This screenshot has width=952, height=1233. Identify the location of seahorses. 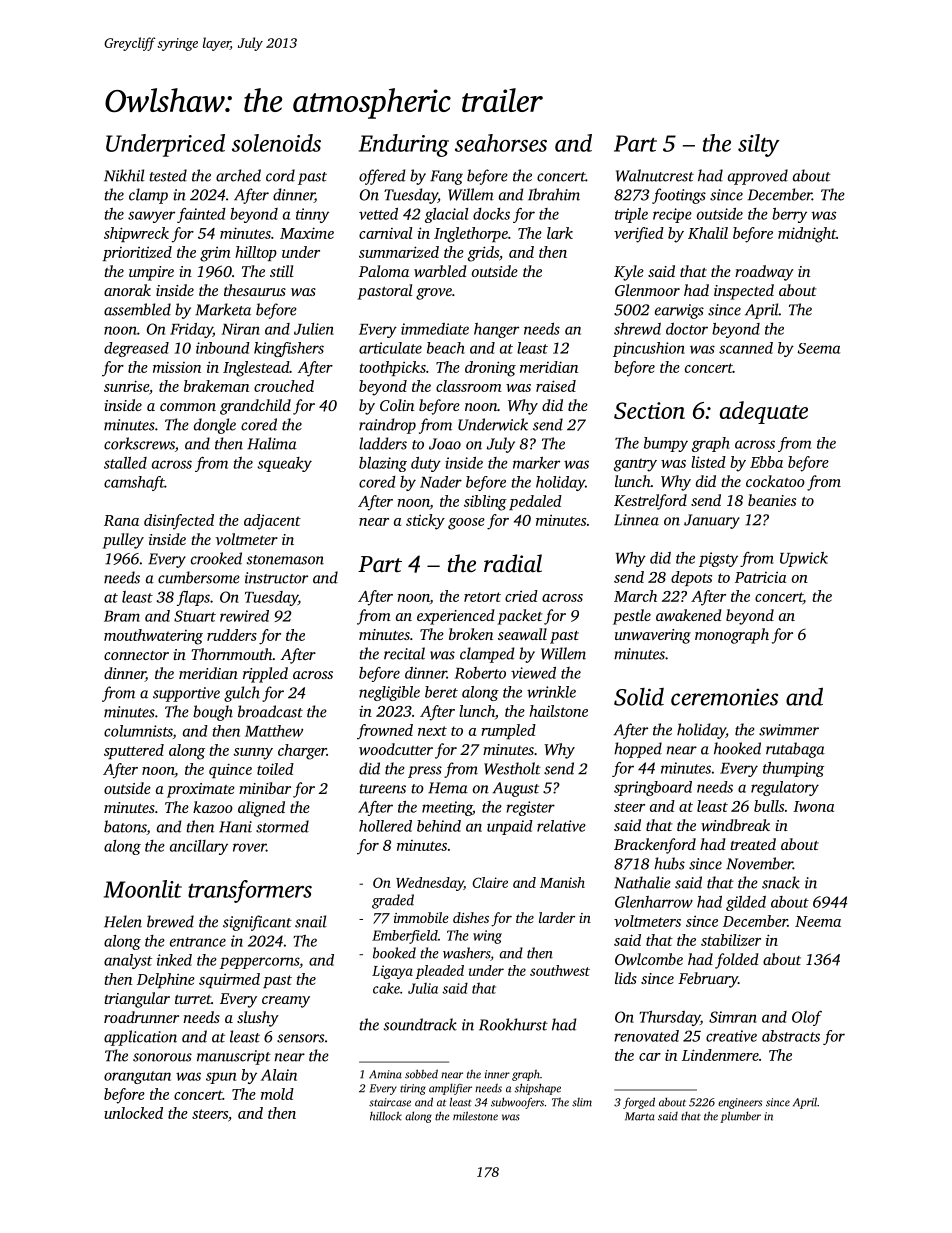
(501, 143).
